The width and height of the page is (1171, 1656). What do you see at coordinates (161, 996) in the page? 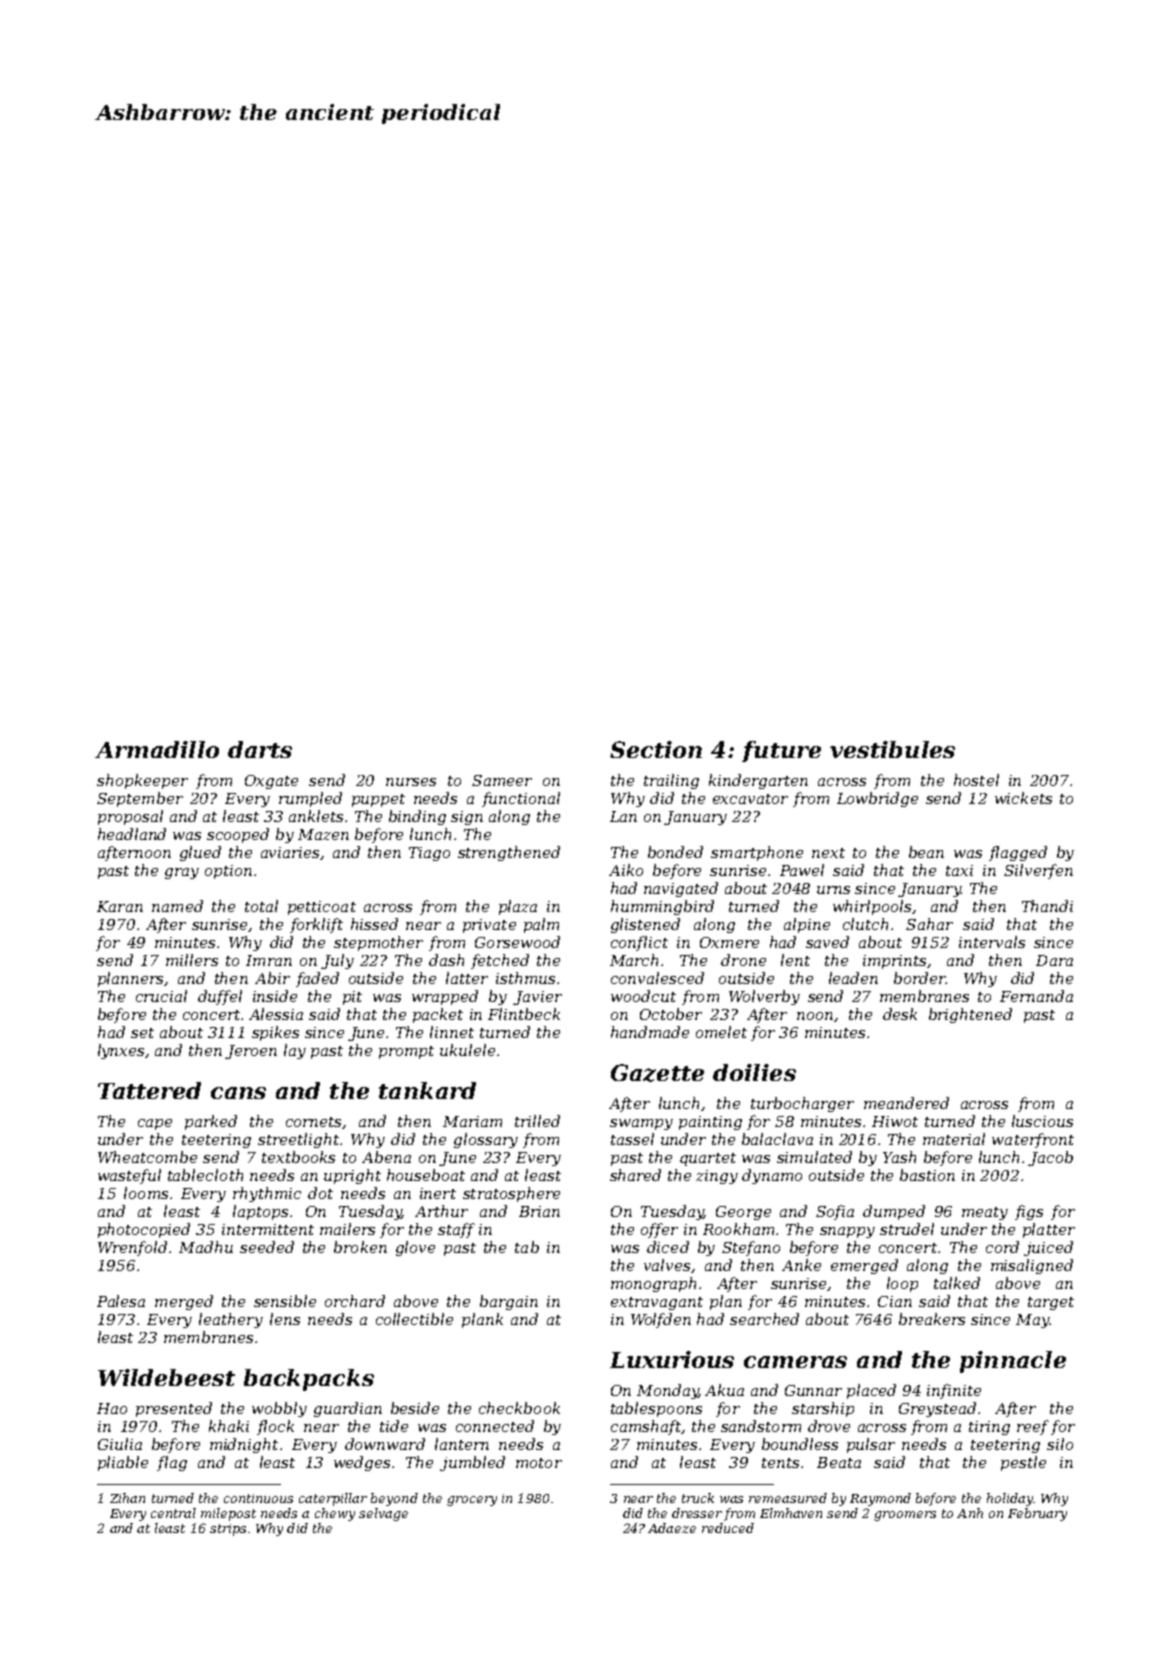
I see `crucial` at bounding box center [161, 996].
